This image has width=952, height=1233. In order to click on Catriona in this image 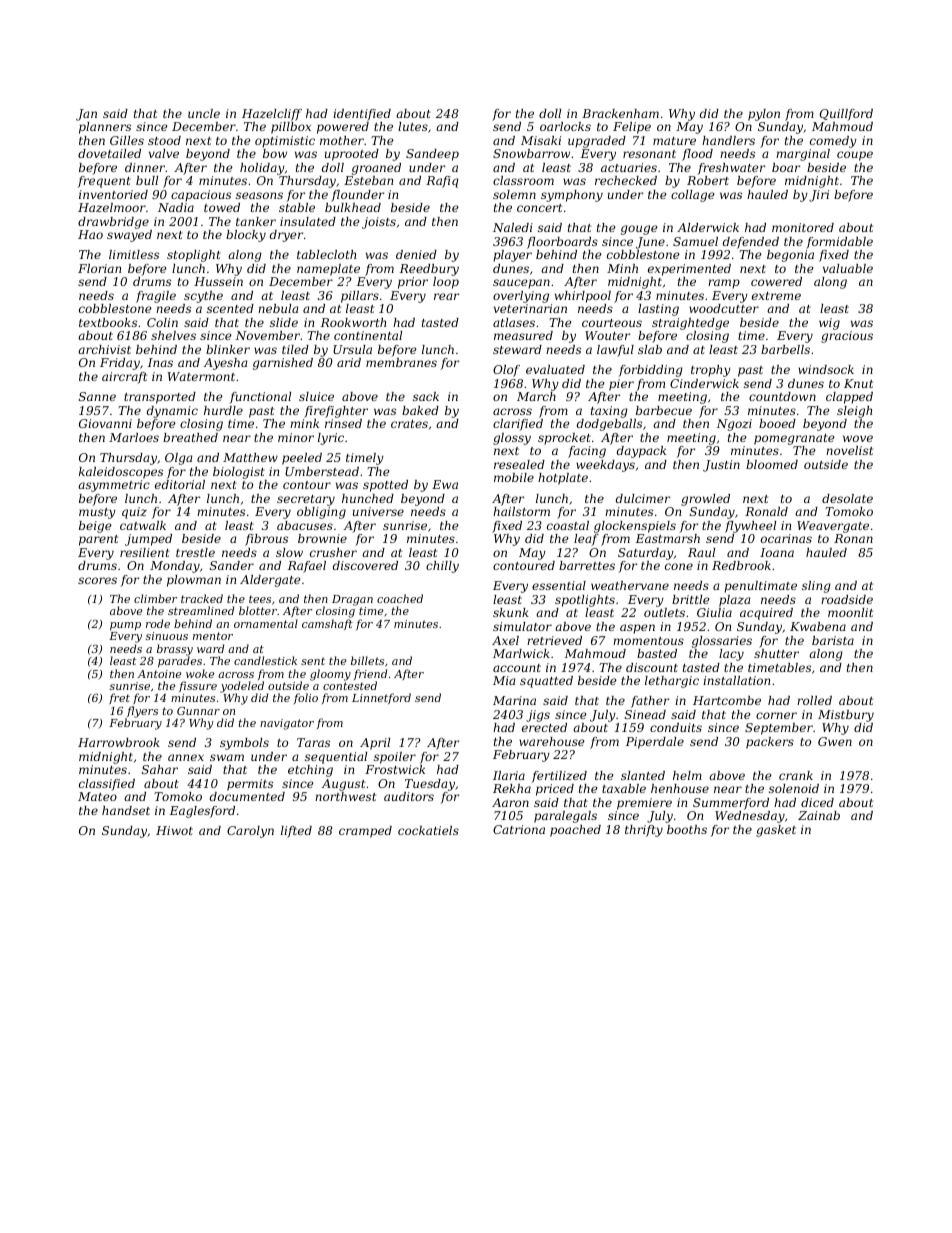, I will do `click(519, 829)`.
